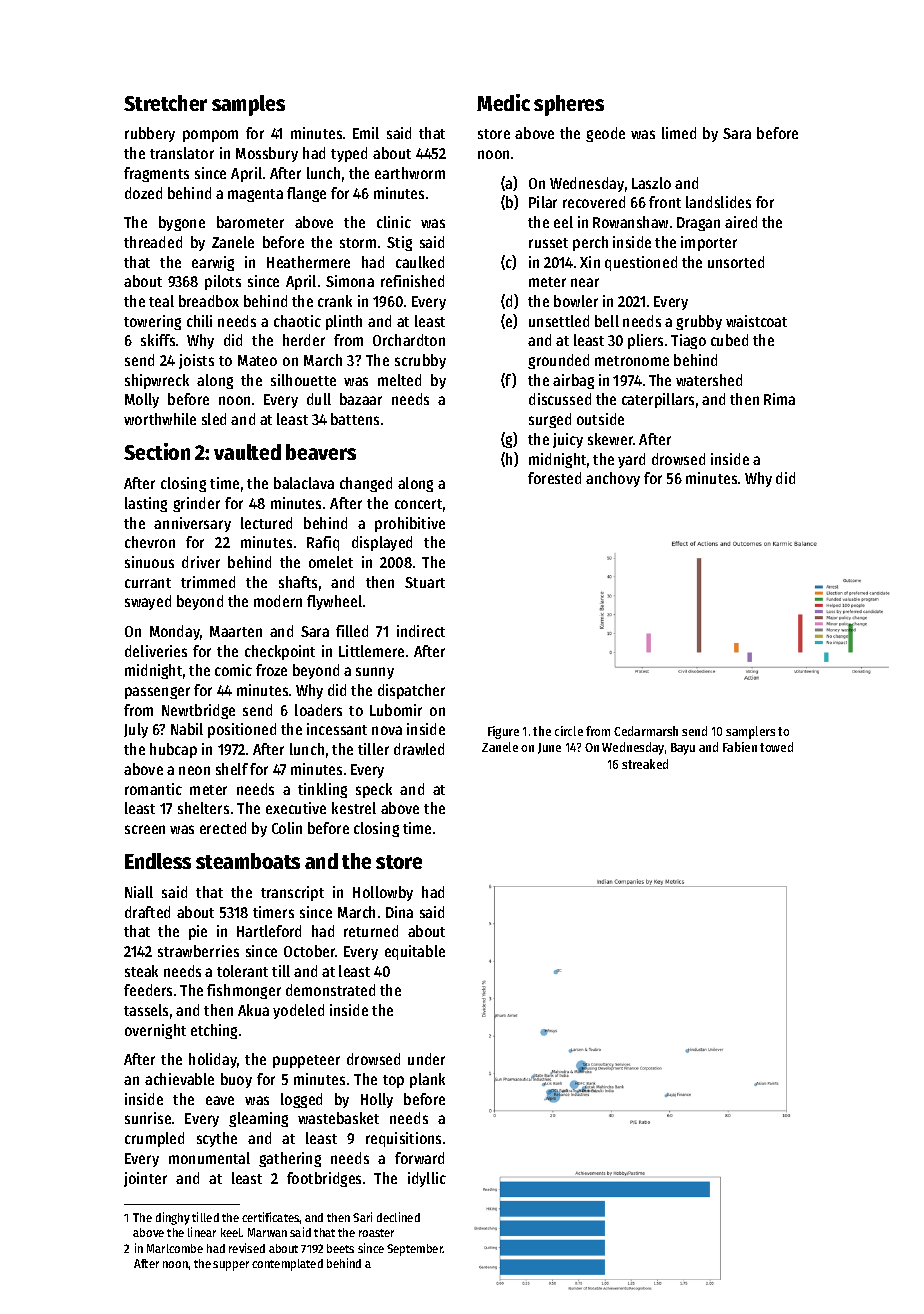 This page has height=1314, width=924. What do you see at coordinates (152, 322) in the page?
I see `towering` at bounding box center [152, 322].
